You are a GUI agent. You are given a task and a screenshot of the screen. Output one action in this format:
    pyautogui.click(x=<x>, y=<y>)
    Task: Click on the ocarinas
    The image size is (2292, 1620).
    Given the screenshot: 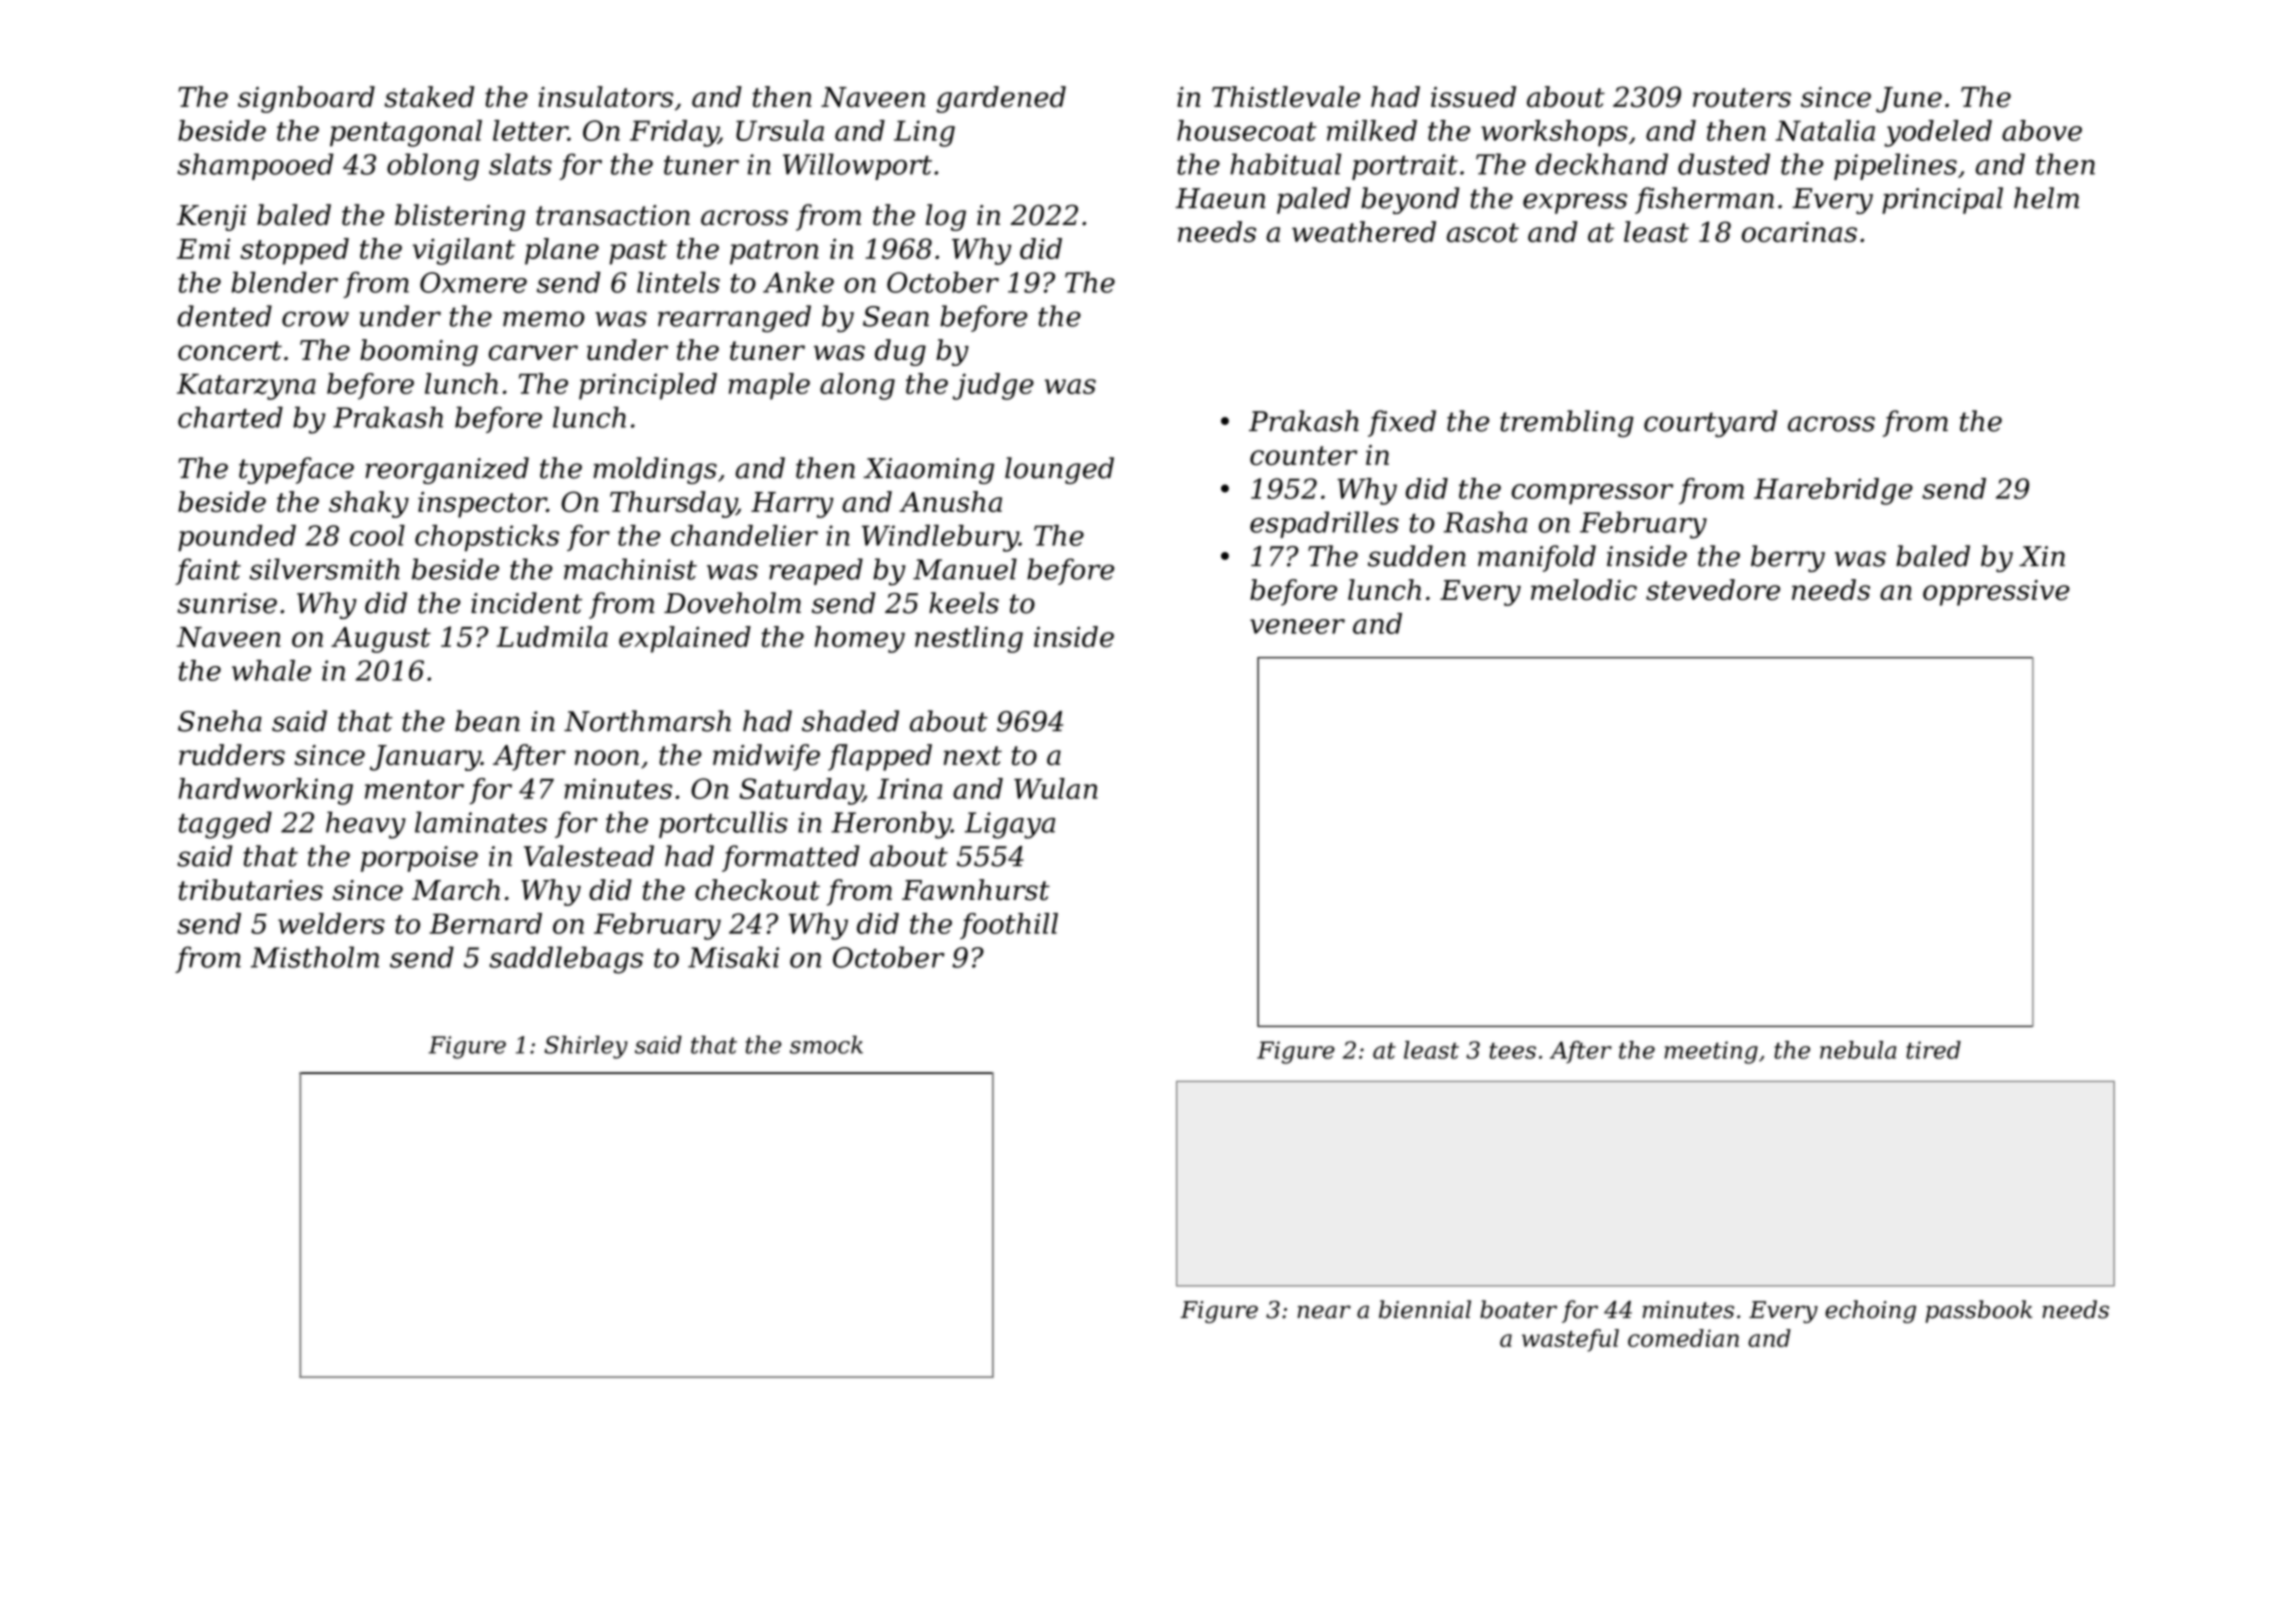 What is the action you would take?
    pyautogui.click(x=1799, y=232)
